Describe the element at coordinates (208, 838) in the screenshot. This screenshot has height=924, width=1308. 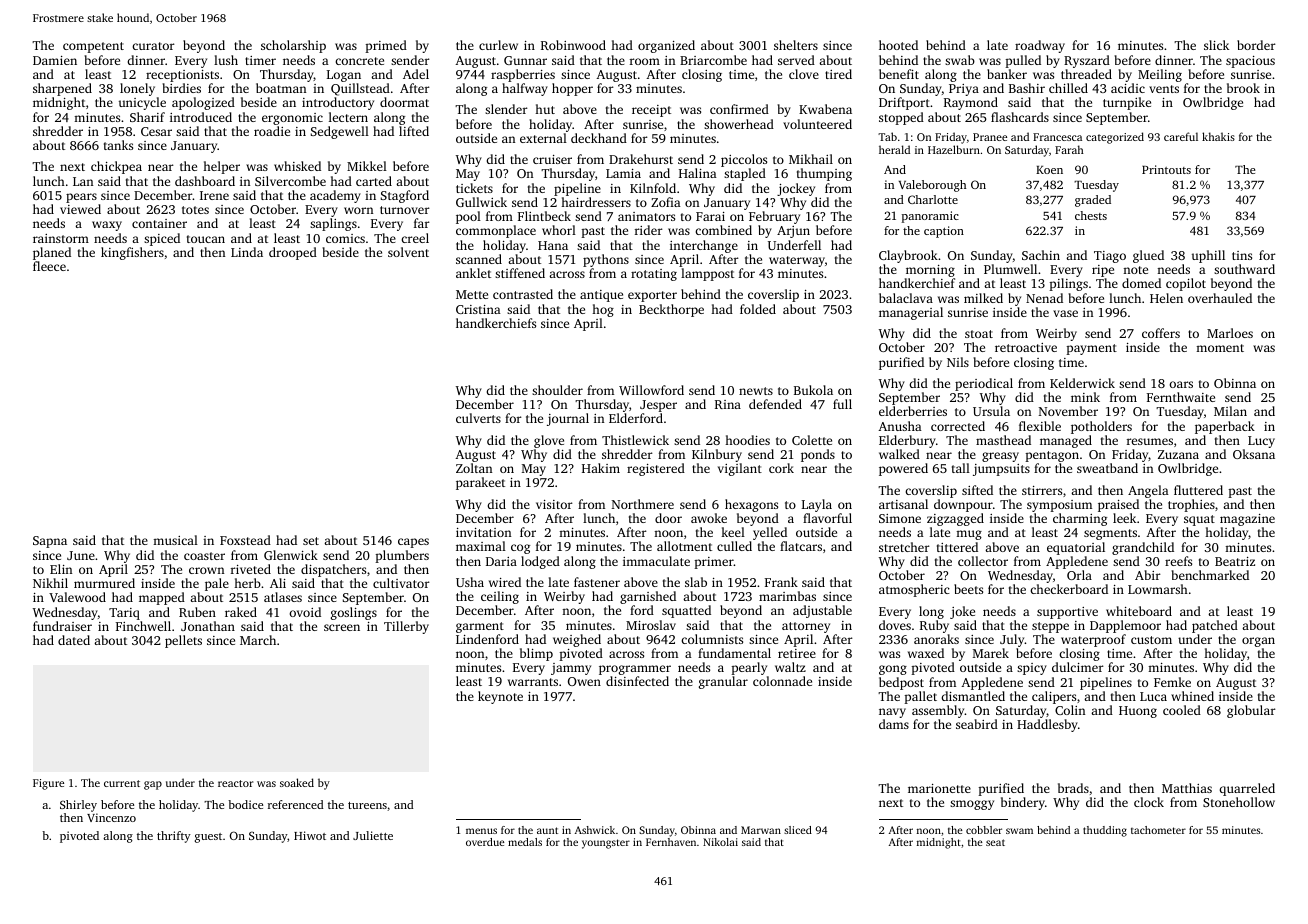
I see `guest` at that location.
